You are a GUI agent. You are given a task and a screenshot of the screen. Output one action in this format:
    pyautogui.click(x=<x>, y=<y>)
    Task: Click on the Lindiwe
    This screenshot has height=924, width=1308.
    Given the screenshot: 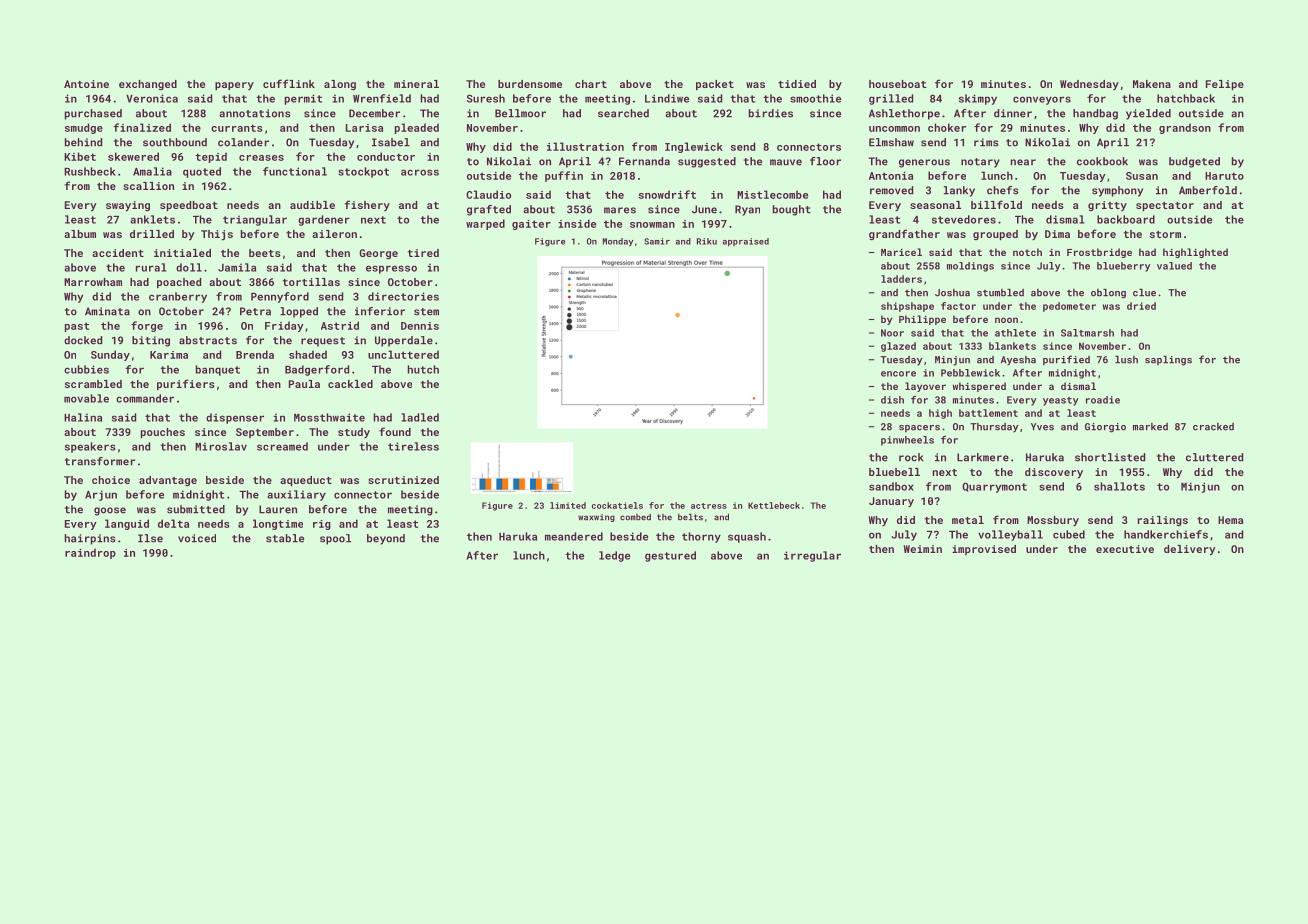 What is the action you would take?
    pyautogui.click(x=667, y=98)
